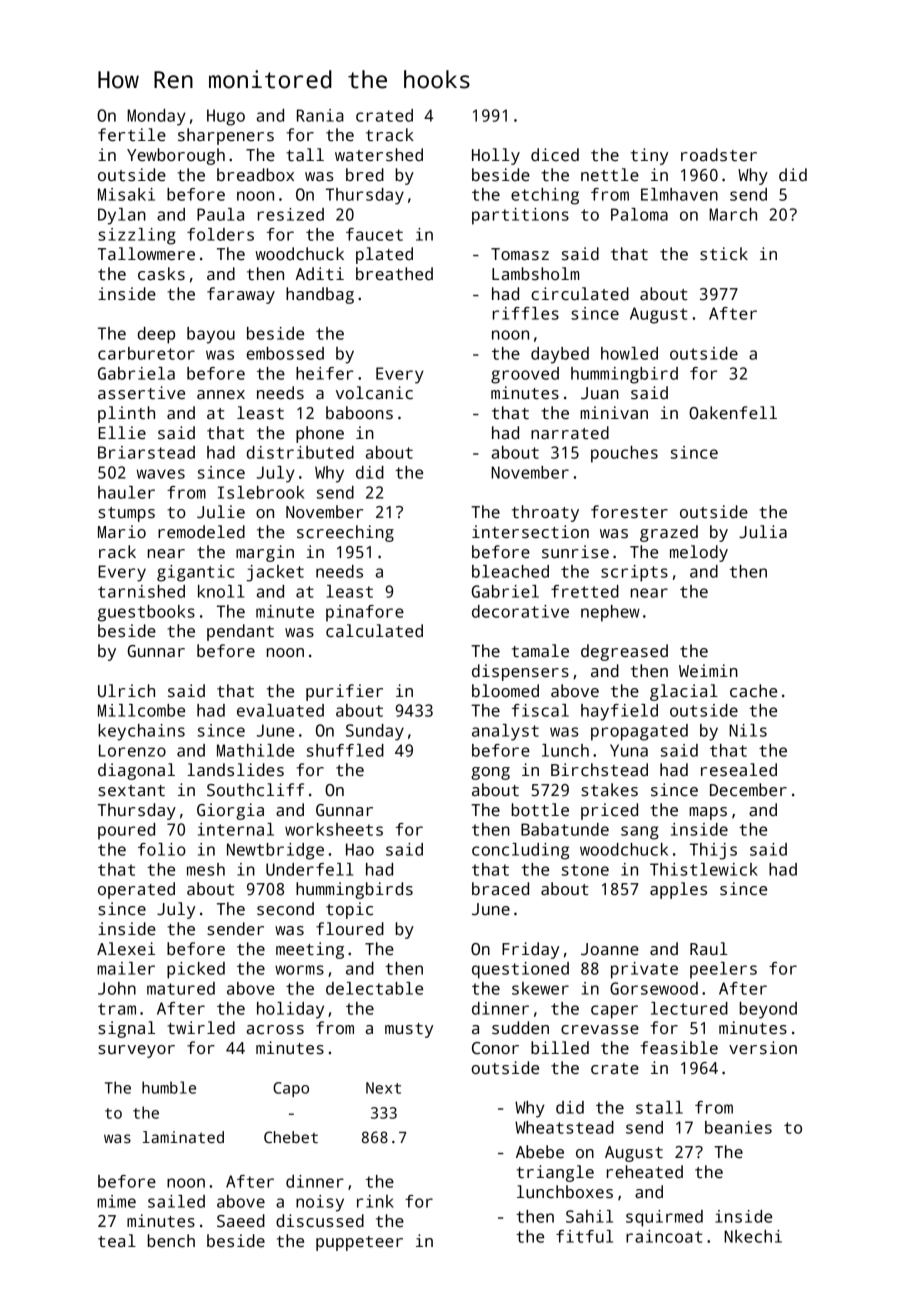 This screenshot has height=1316, width=908. Describe the element at coordinates (555, 155) in the screenshot. I see `diced` at that location.
